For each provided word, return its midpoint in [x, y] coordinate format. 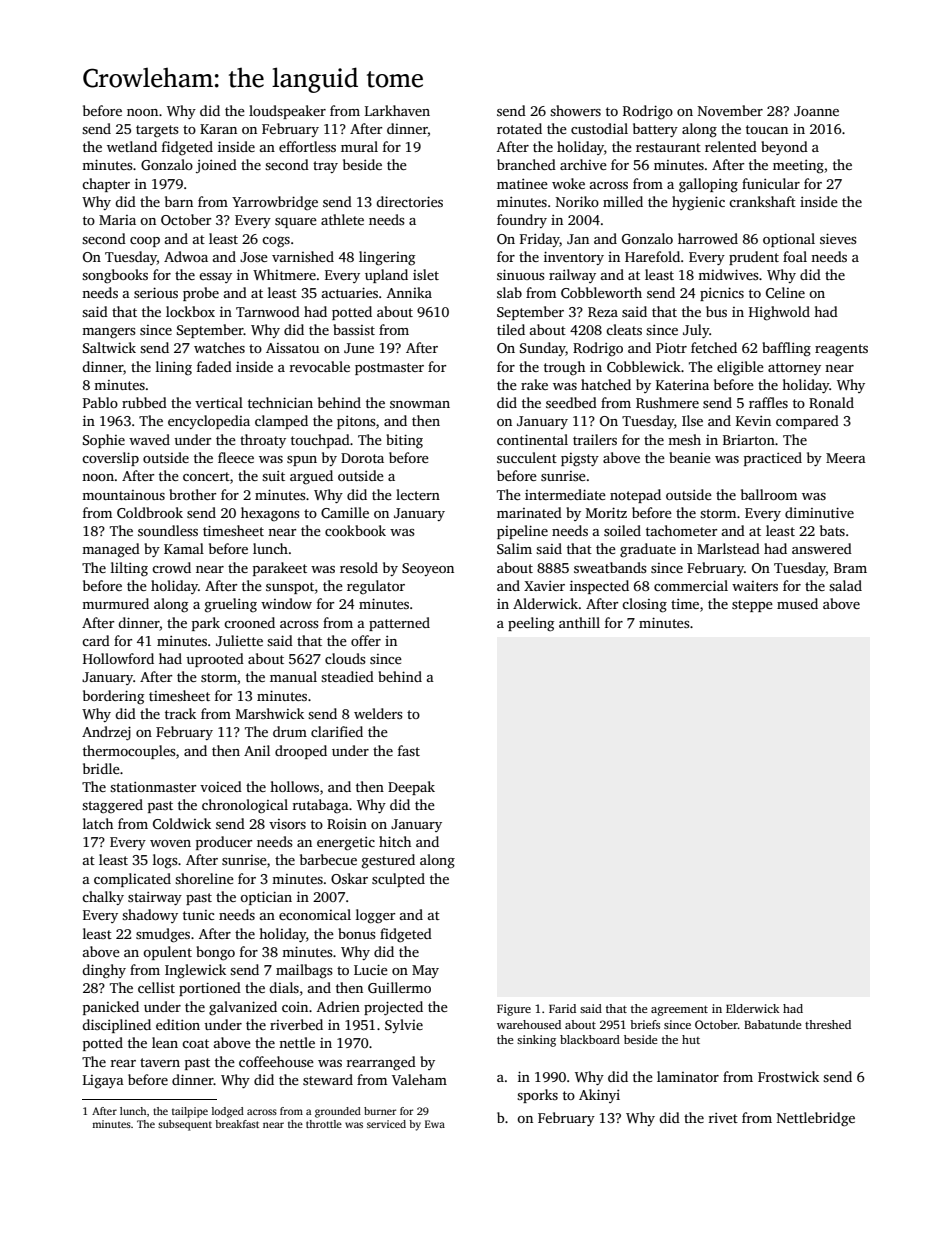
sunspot [290, 588]
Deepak [411, 788]
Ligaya [103, 1082]
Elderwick [753, 1008]
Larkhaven [397, 110]
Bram [850, 568]
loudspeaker [287, 112]
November [730, 110]
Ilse [692, 420]
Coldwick [182, 823]
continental [532, 439]
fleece [236, 457]
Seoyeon [428, 569]
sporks [537, 1096]
